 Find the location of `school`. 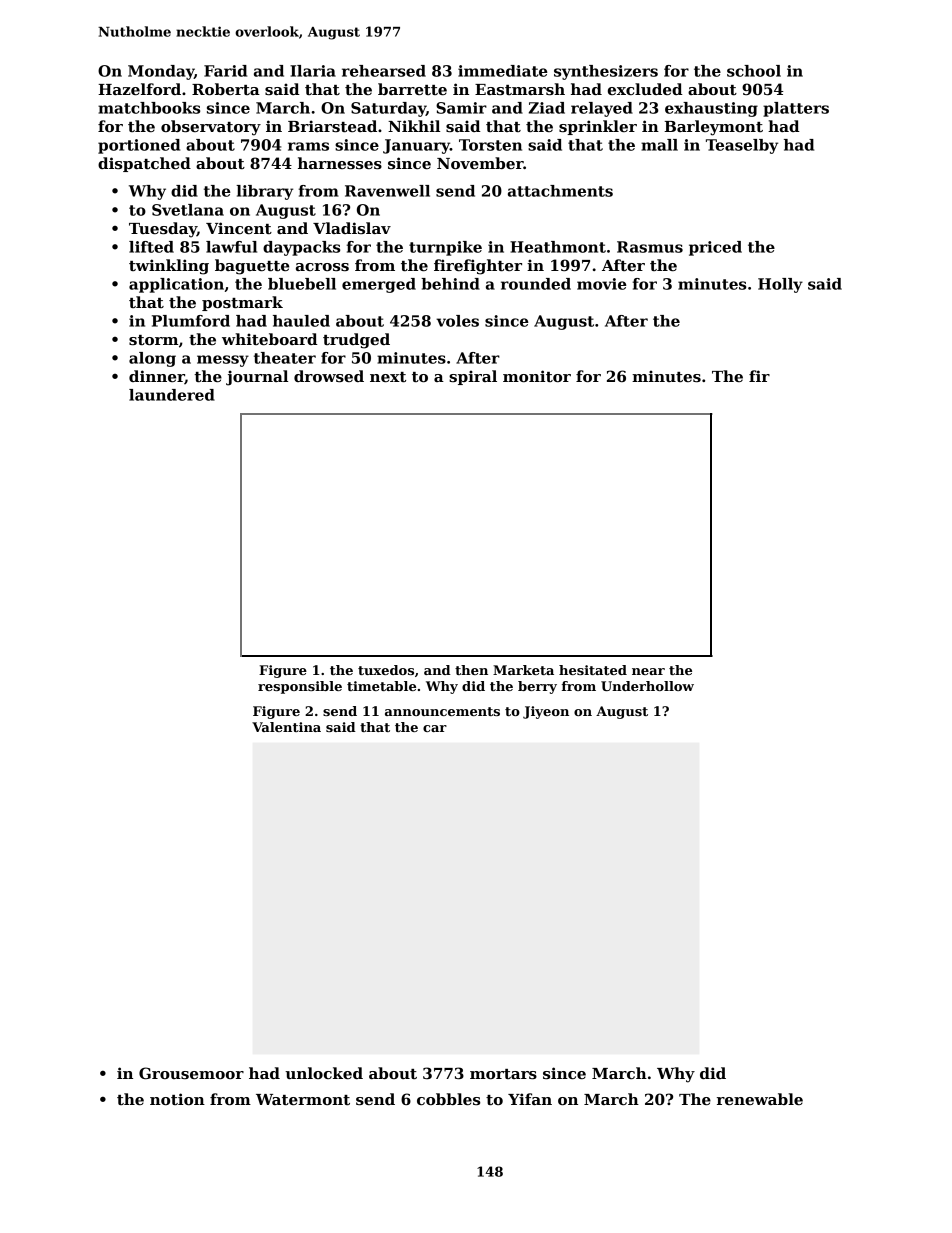

school is located at coordinates (754, 71).
